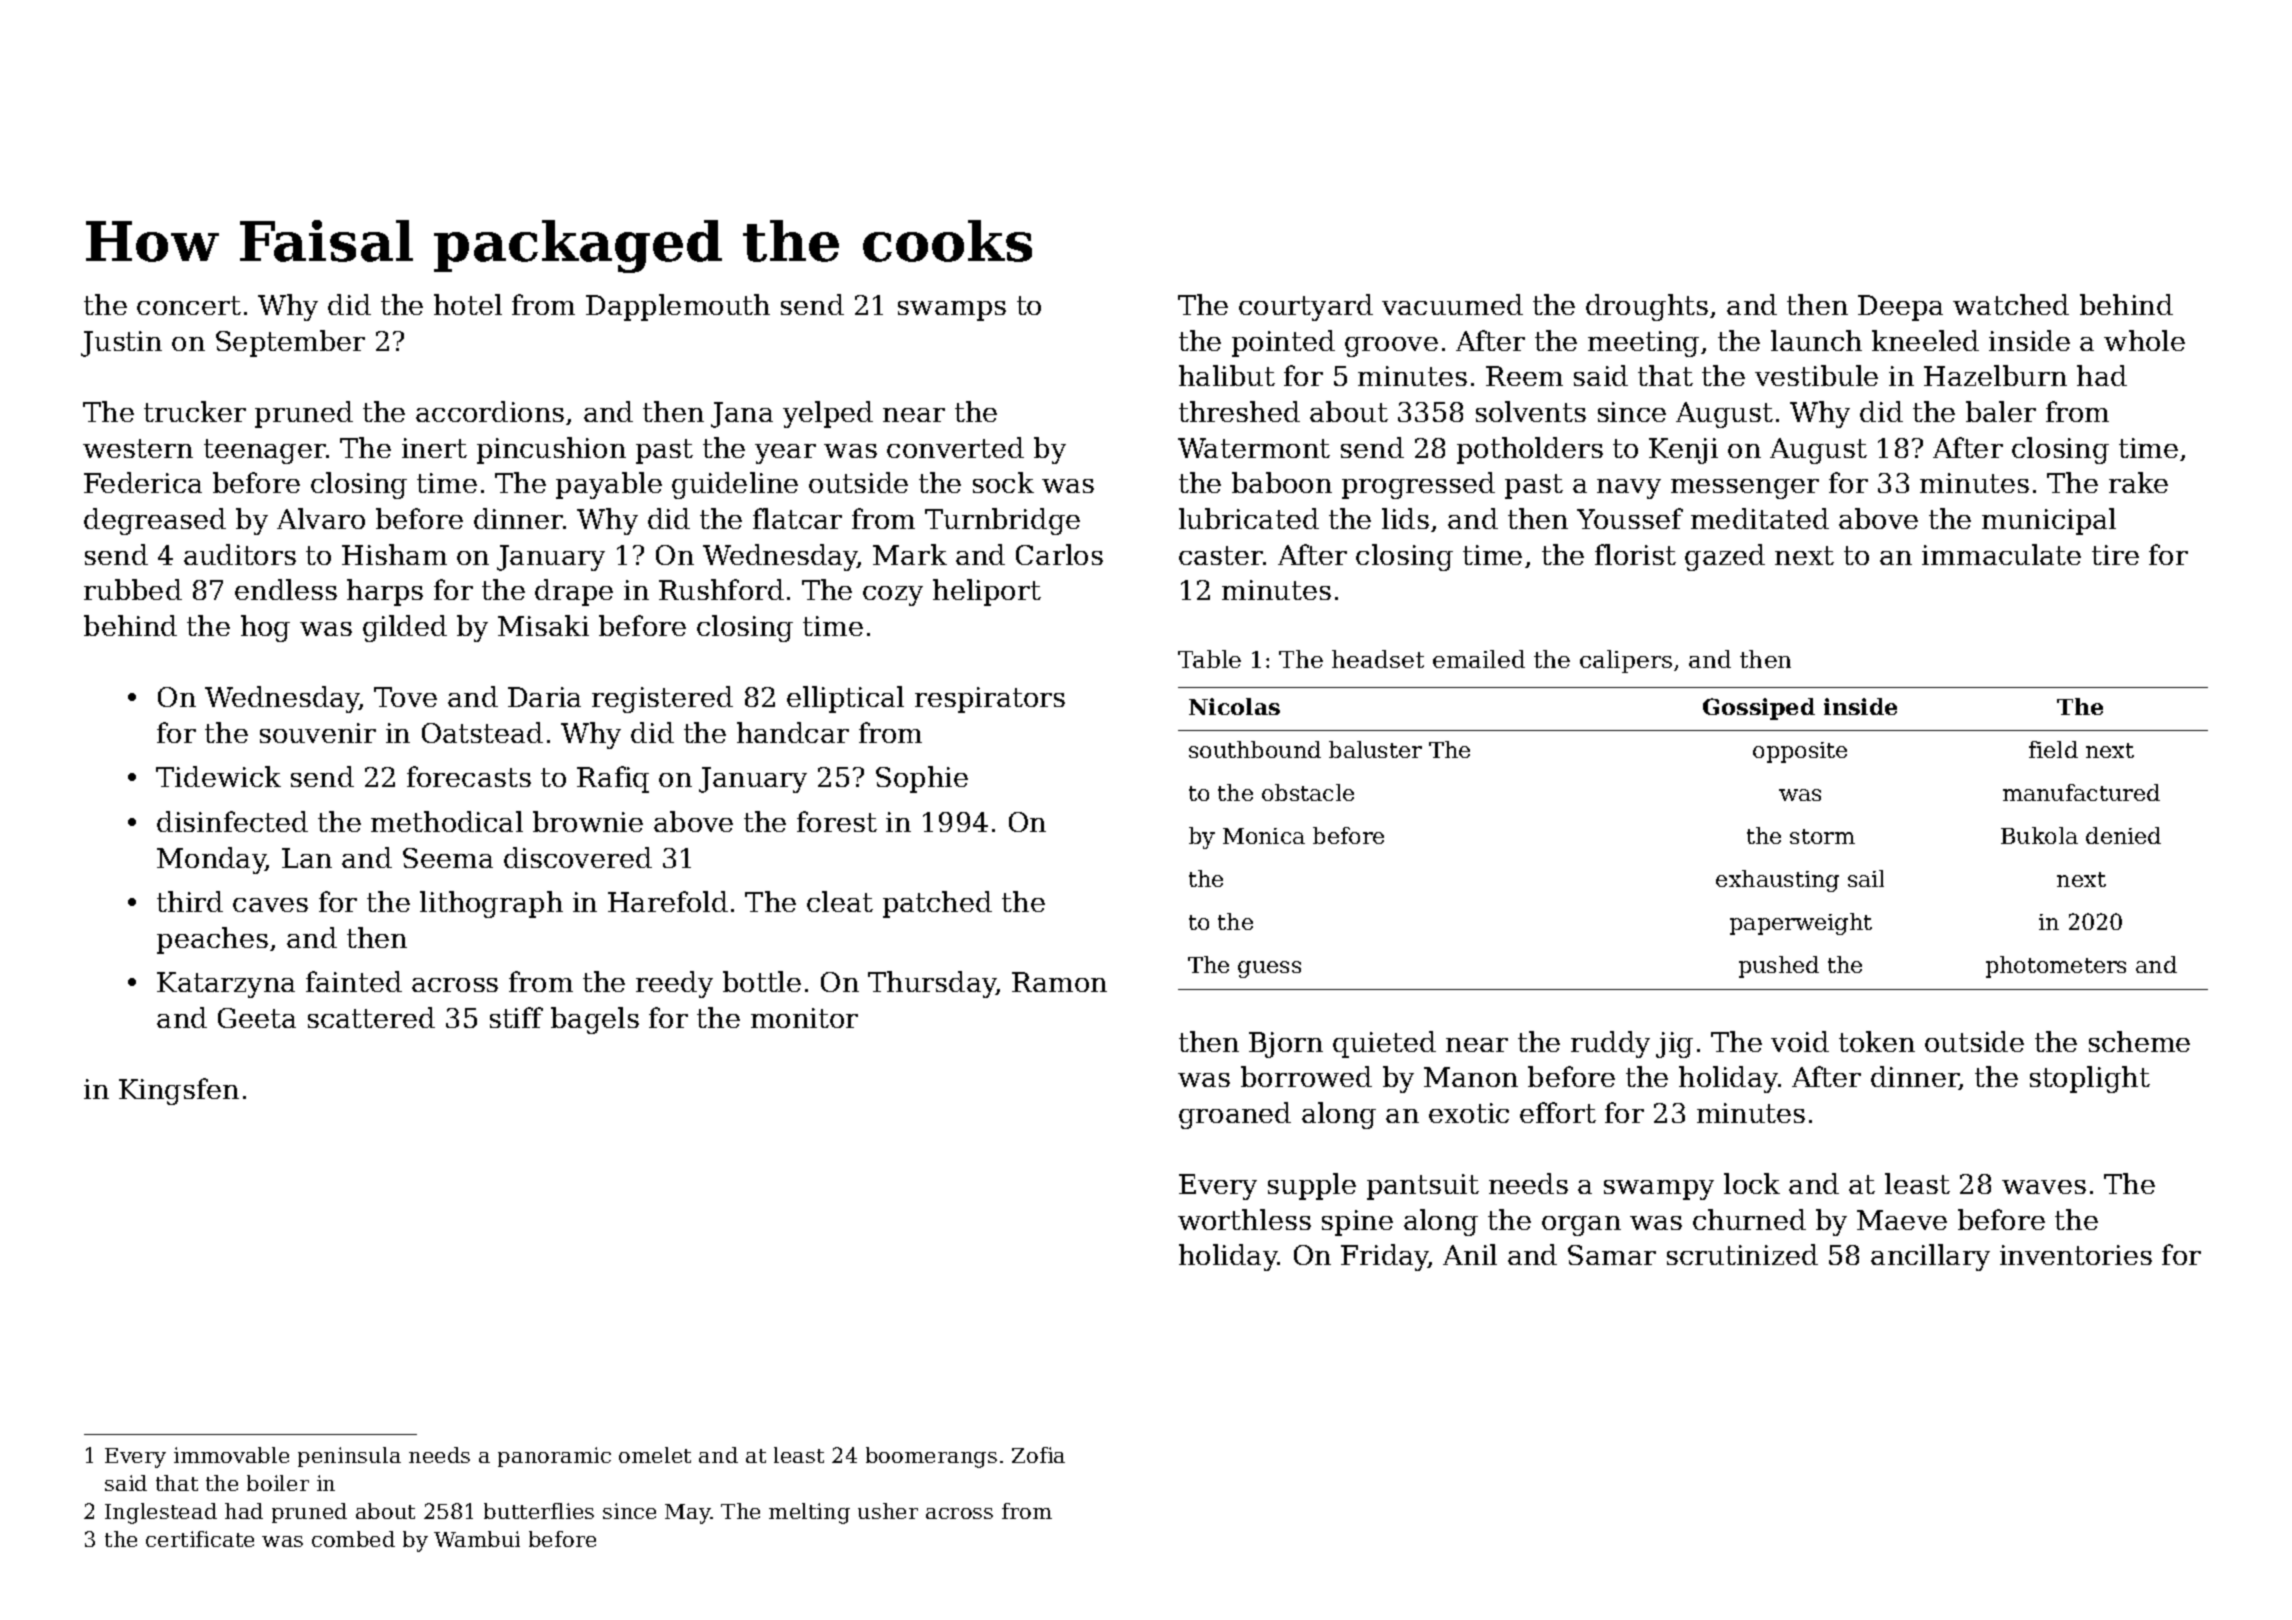 The height and width of the screenshot is (1620, 2292). What do you see at coordinates (932, 984) in the screenshot?
I see `Thursday` at bounding box center [932, 984].
